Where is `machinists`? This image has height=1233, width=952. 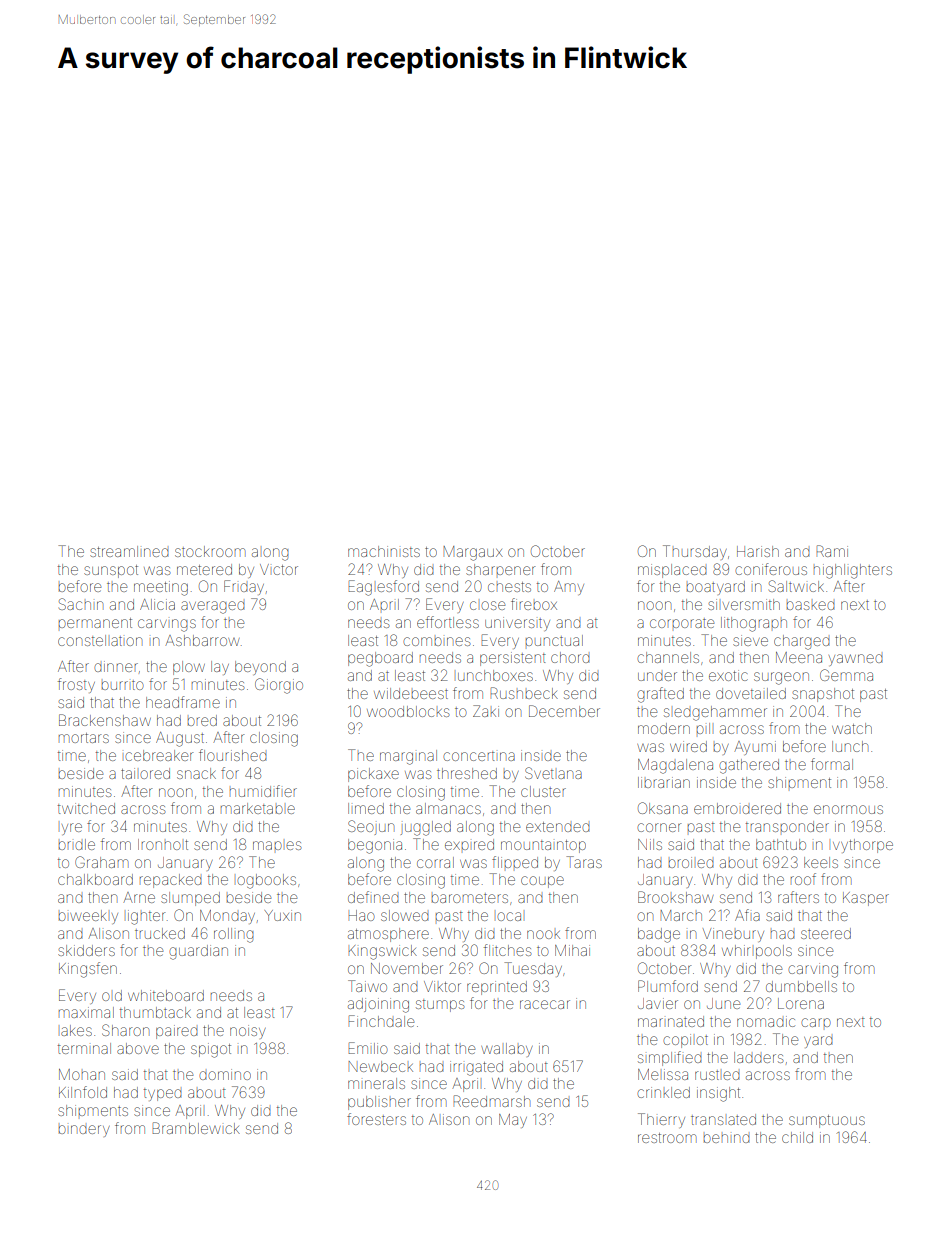
machinists is located at coordinates (384, 551).
